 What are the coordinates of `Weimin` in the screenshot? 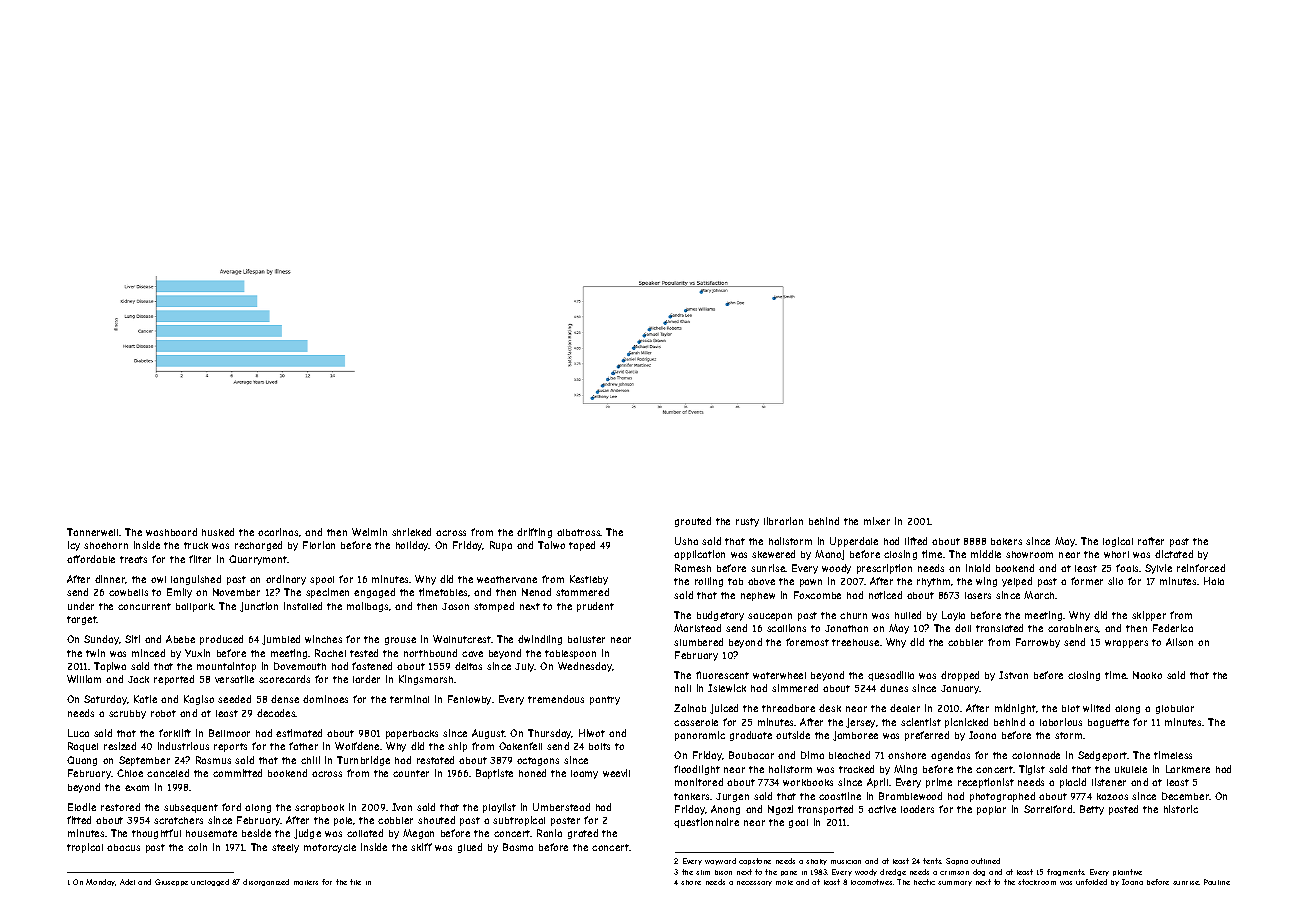 It's located at (369, 532).
